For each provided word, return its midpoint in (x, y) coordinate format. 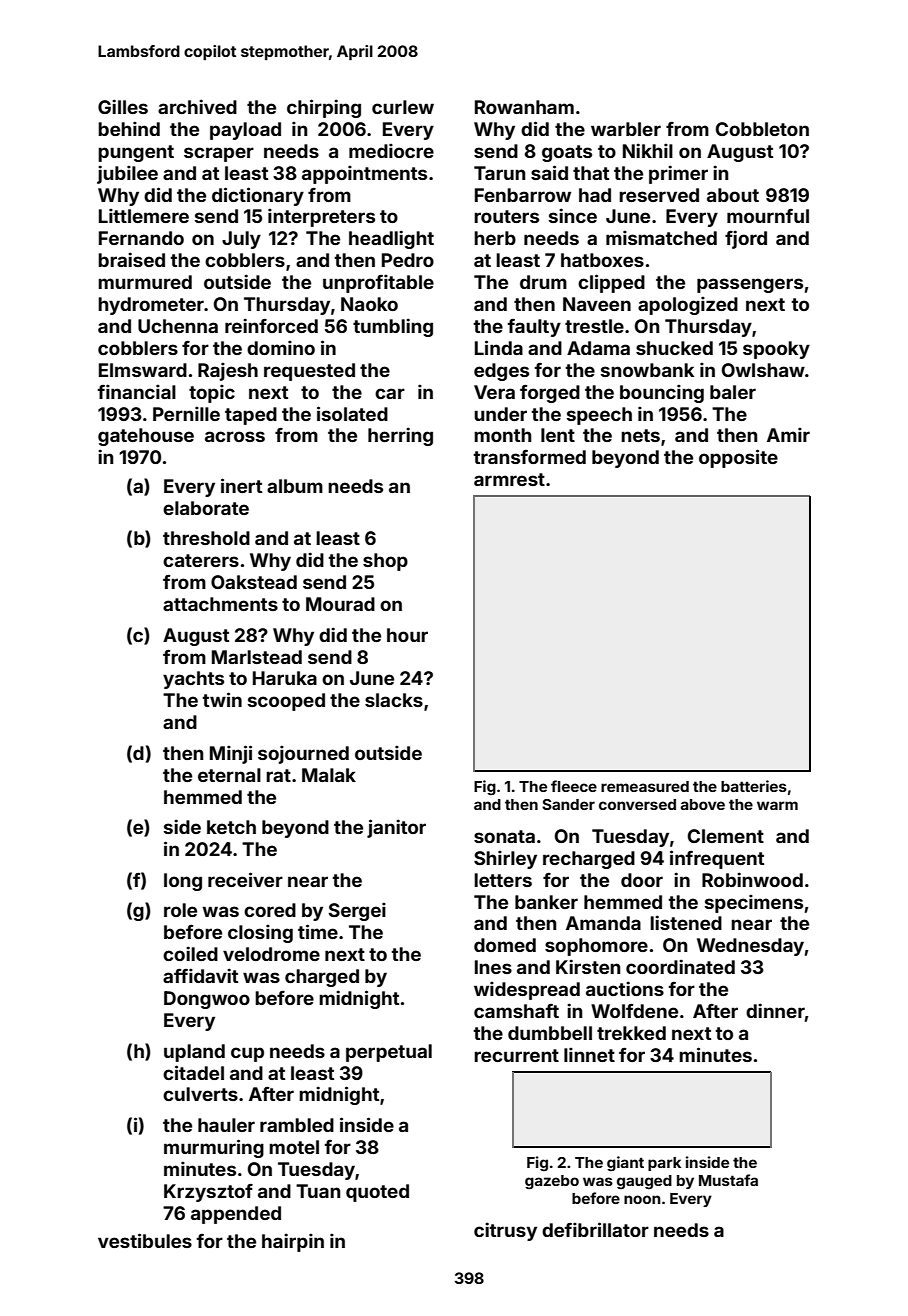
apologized (688, 305)
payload (245, 131)
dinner (775, 1010)
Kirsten (588, 966)
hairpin (293, 1242)
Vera (494, 392)
